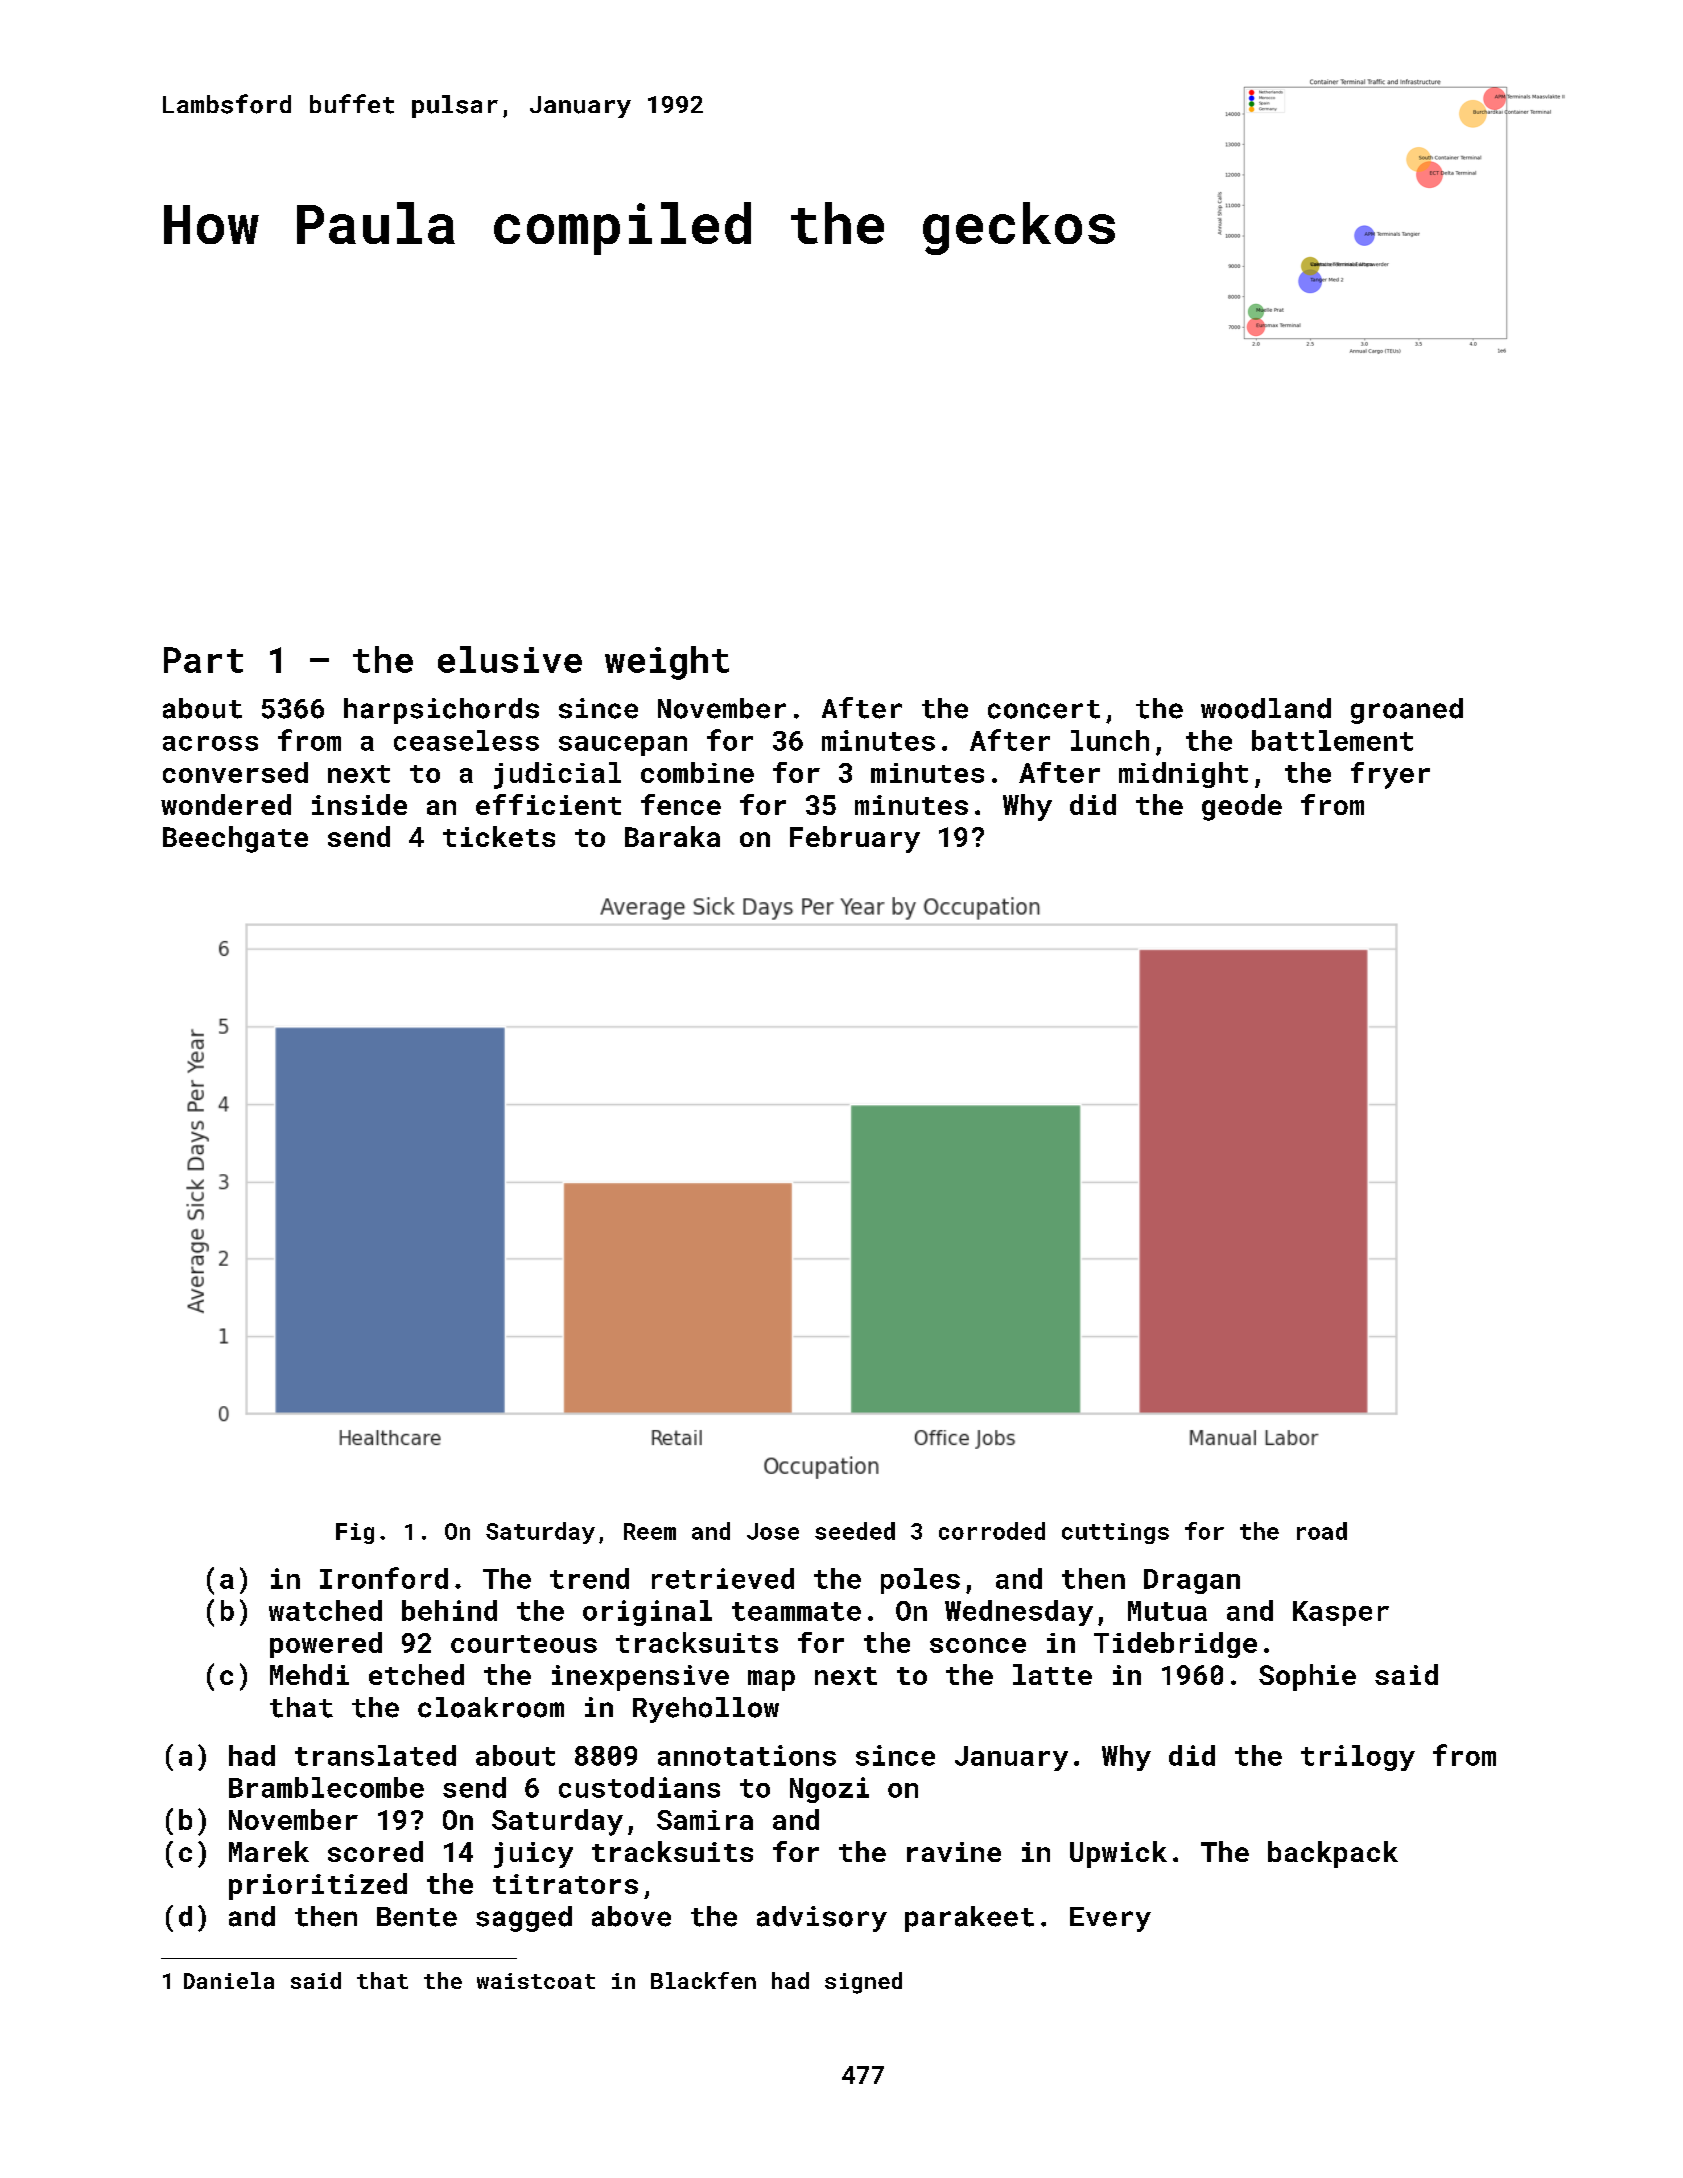 Image resolution: width=1683 pixels, height=2178 pixels. What do you see at coordinates (269, 1851) in the image?
I see `Marek` at bounding box center [269, 1851].
